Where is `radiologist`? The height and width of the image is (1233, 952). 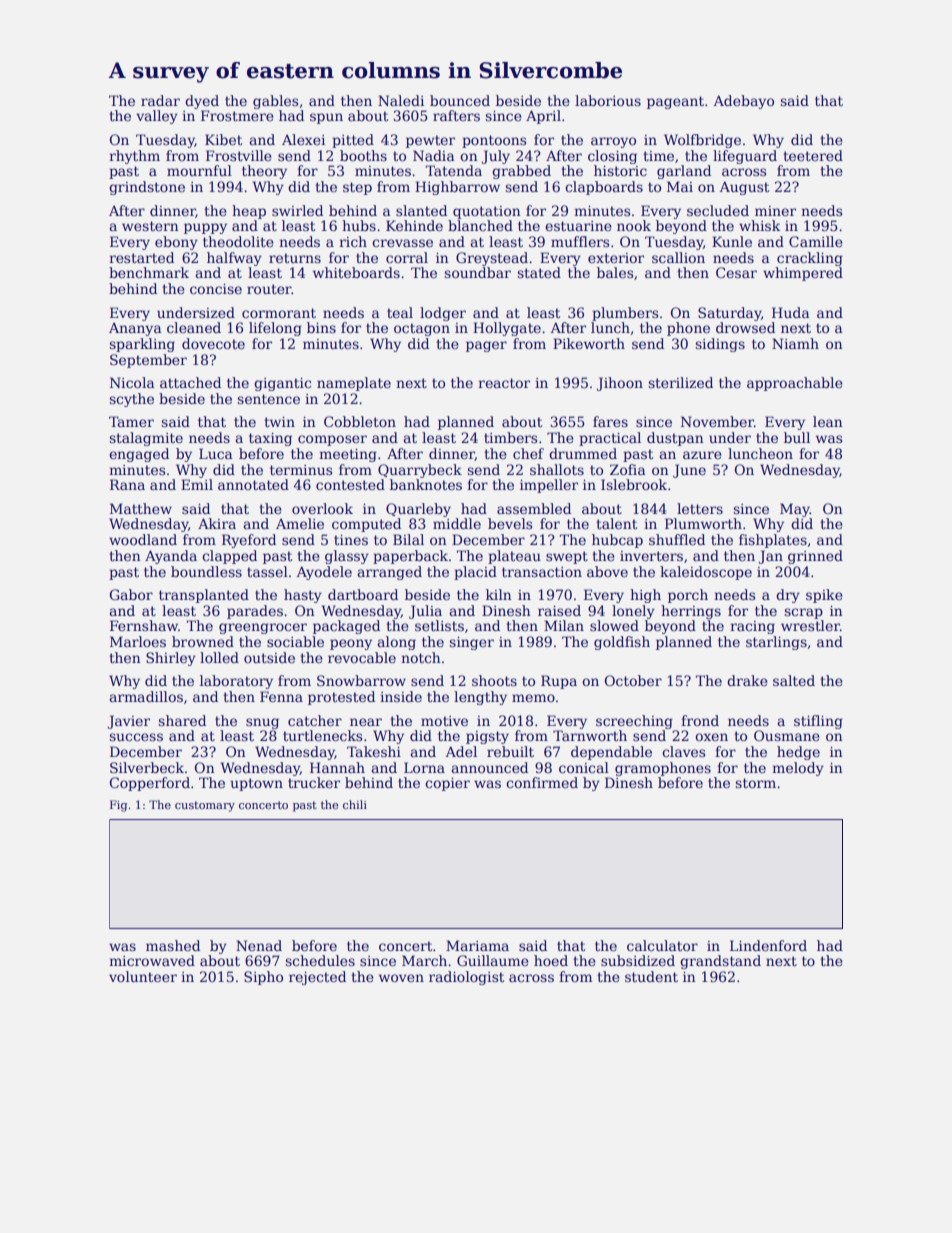
radiologist is located at coordinates (466, 978).
